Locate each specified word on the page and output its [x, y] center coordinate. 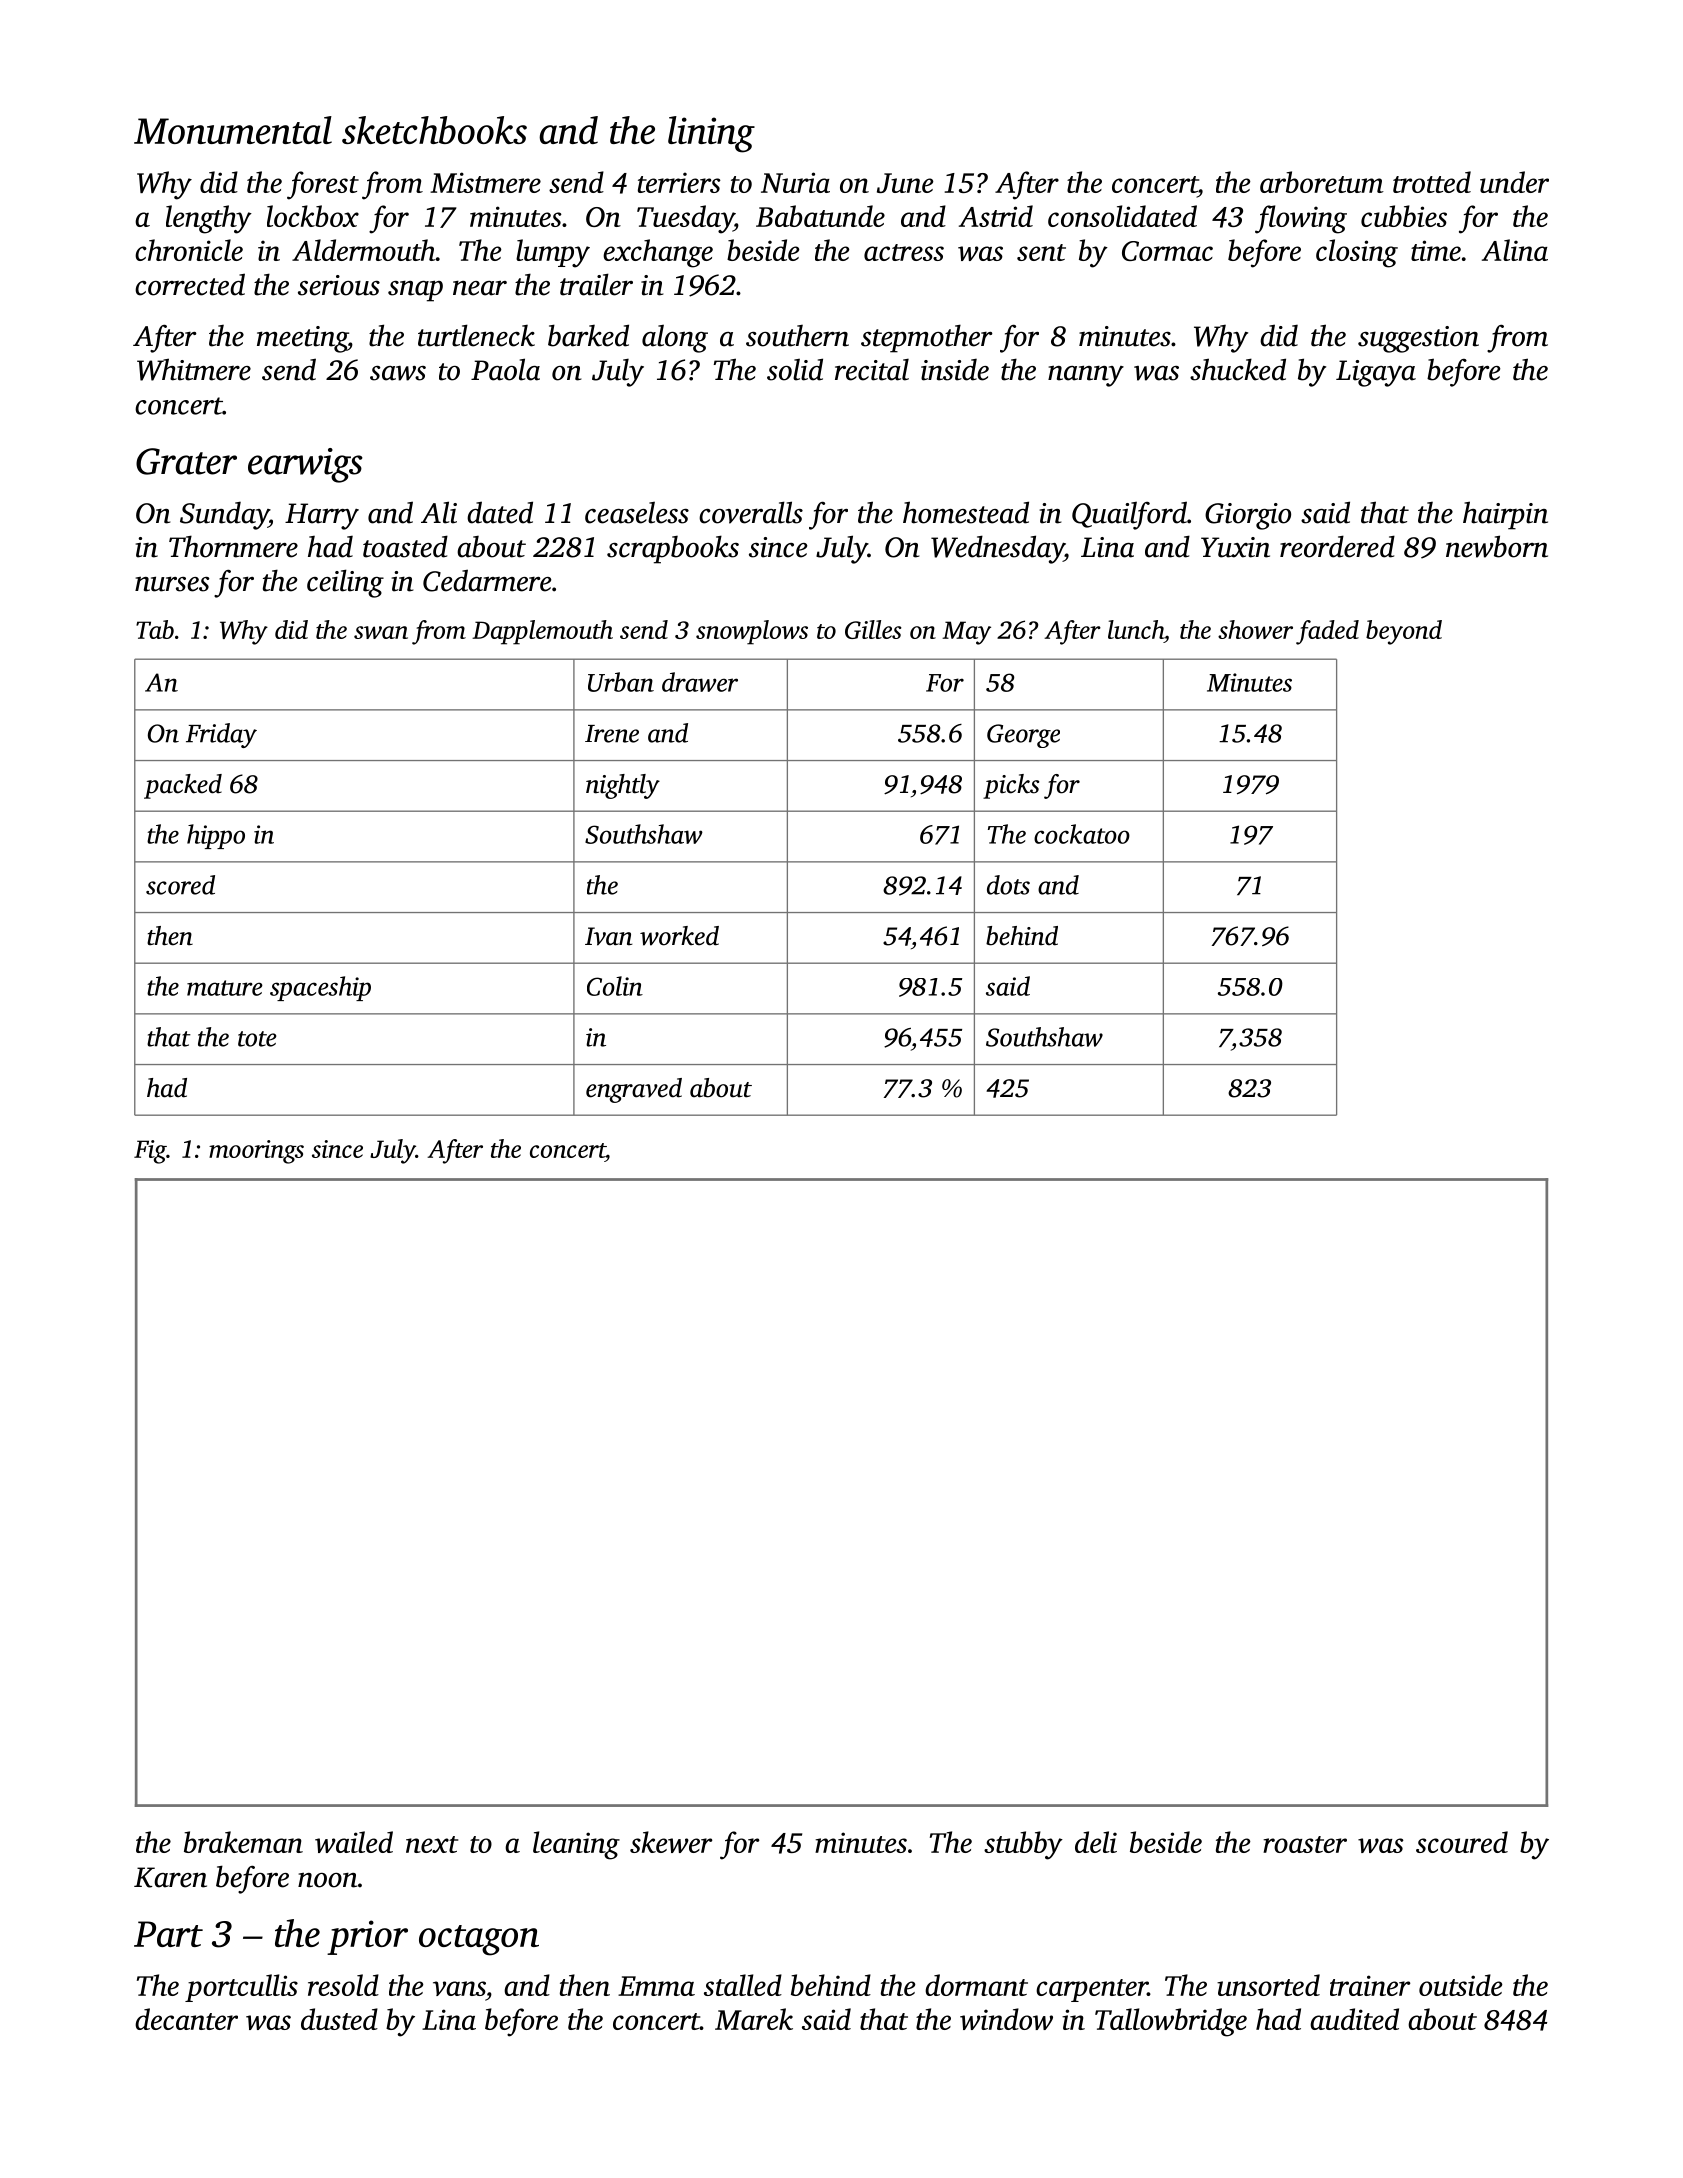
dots [1008, 885]
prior [367, 1937]
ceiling [345, 583]
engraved [634, 1090]
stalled [743, 1985]
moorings [256, 1152]
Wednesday [997, 549]
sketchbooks [434, 130]
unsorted [1268, 1985]
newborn [1497, 546]
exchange [658, 253]
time [1436, 250]
